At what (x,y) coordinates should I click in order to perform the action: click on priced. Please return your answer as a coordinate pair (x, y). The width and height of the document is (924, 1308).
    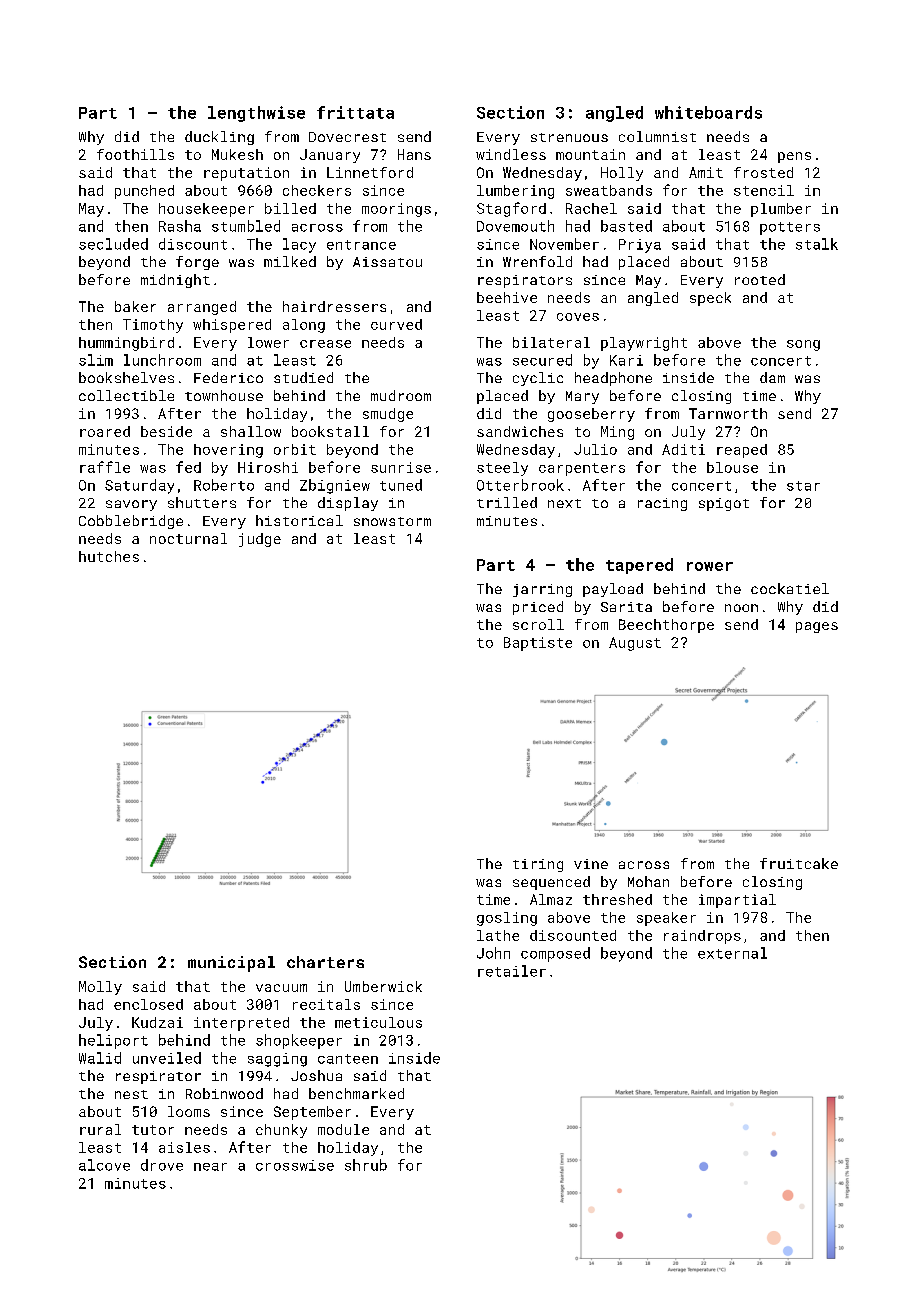
    Looking at the image, I should click on (538, 608).
